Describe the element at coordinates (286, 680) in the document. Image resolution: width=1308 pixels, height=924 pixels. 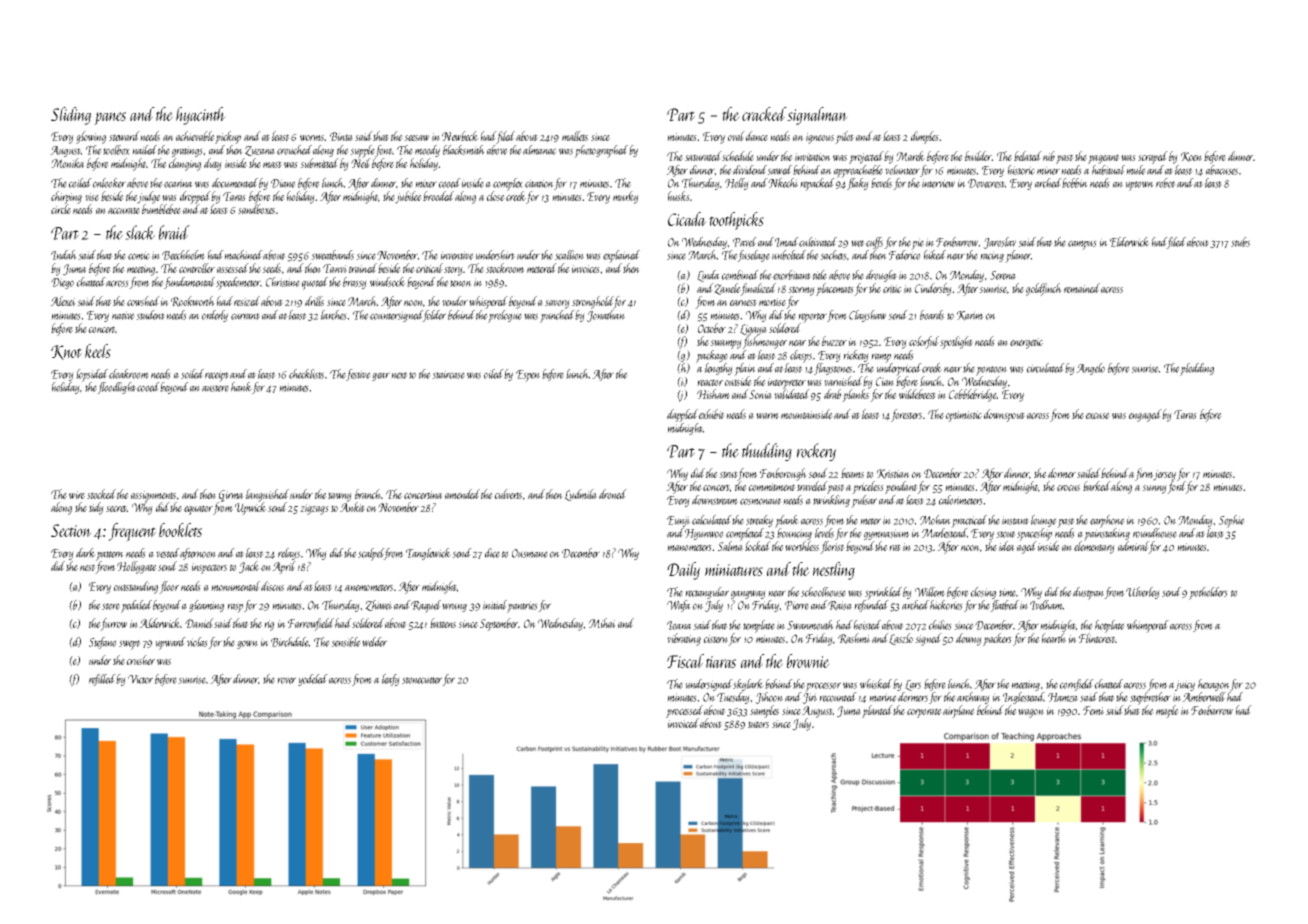
I see `rover` at that location.
